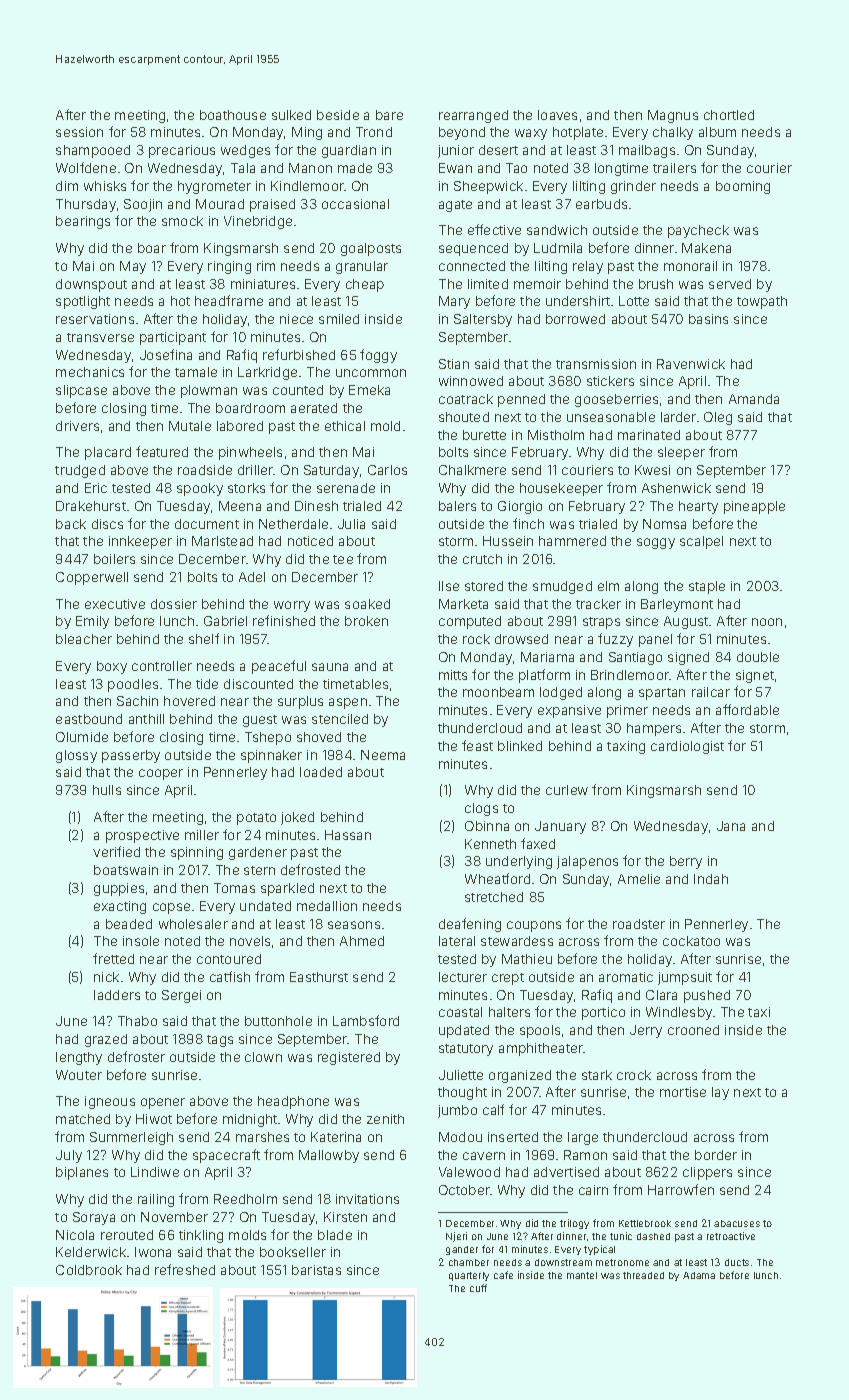 The image size is (849, 1400). What do you see at coordinates (299, 354) in the screenshot?
I see `refurbished` at bounding box center [299, 354].
